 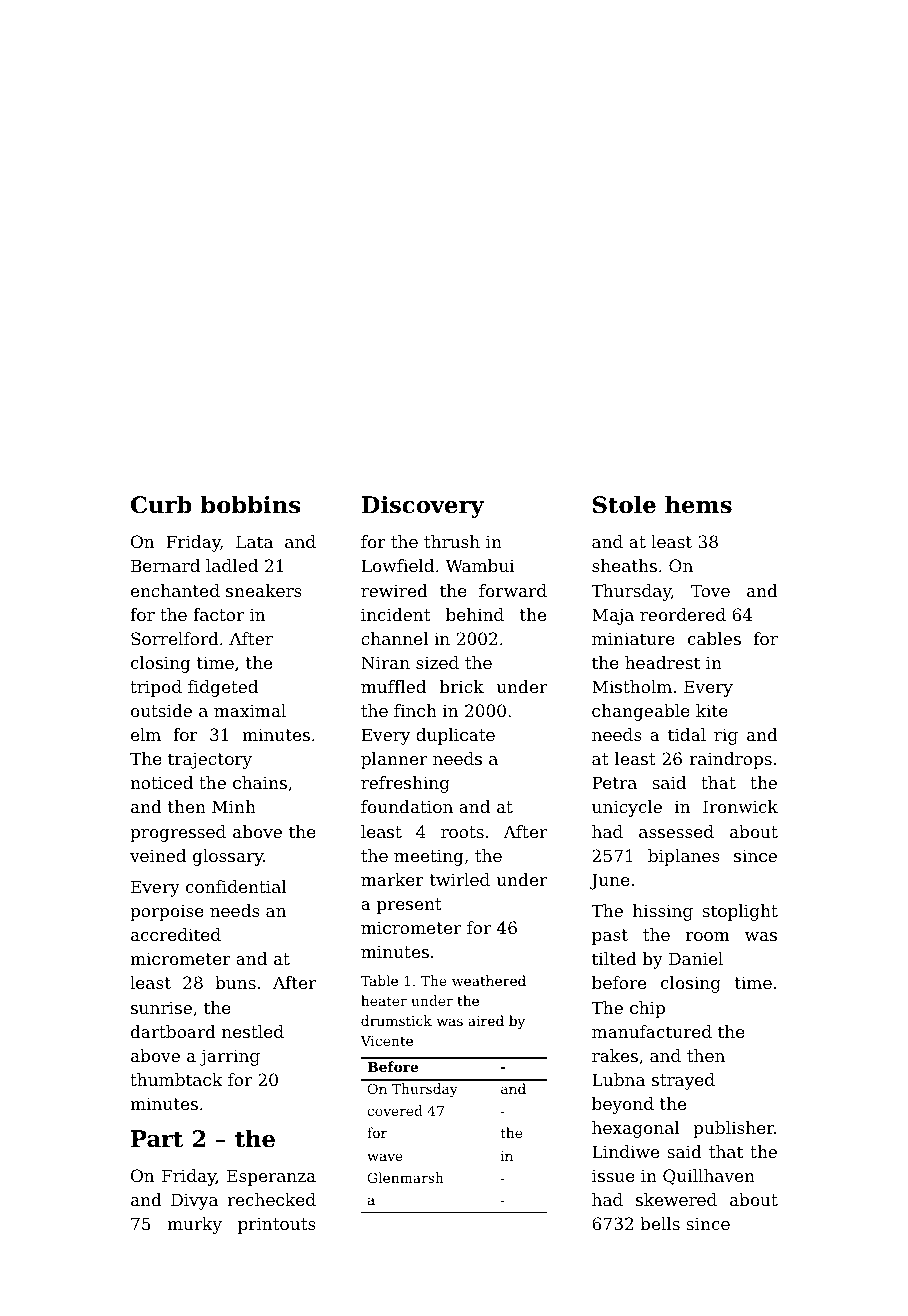 What do you see at coordinates (405, 784) in the screenshot?
I see `refreshing` at bounding box center [405, 784].
